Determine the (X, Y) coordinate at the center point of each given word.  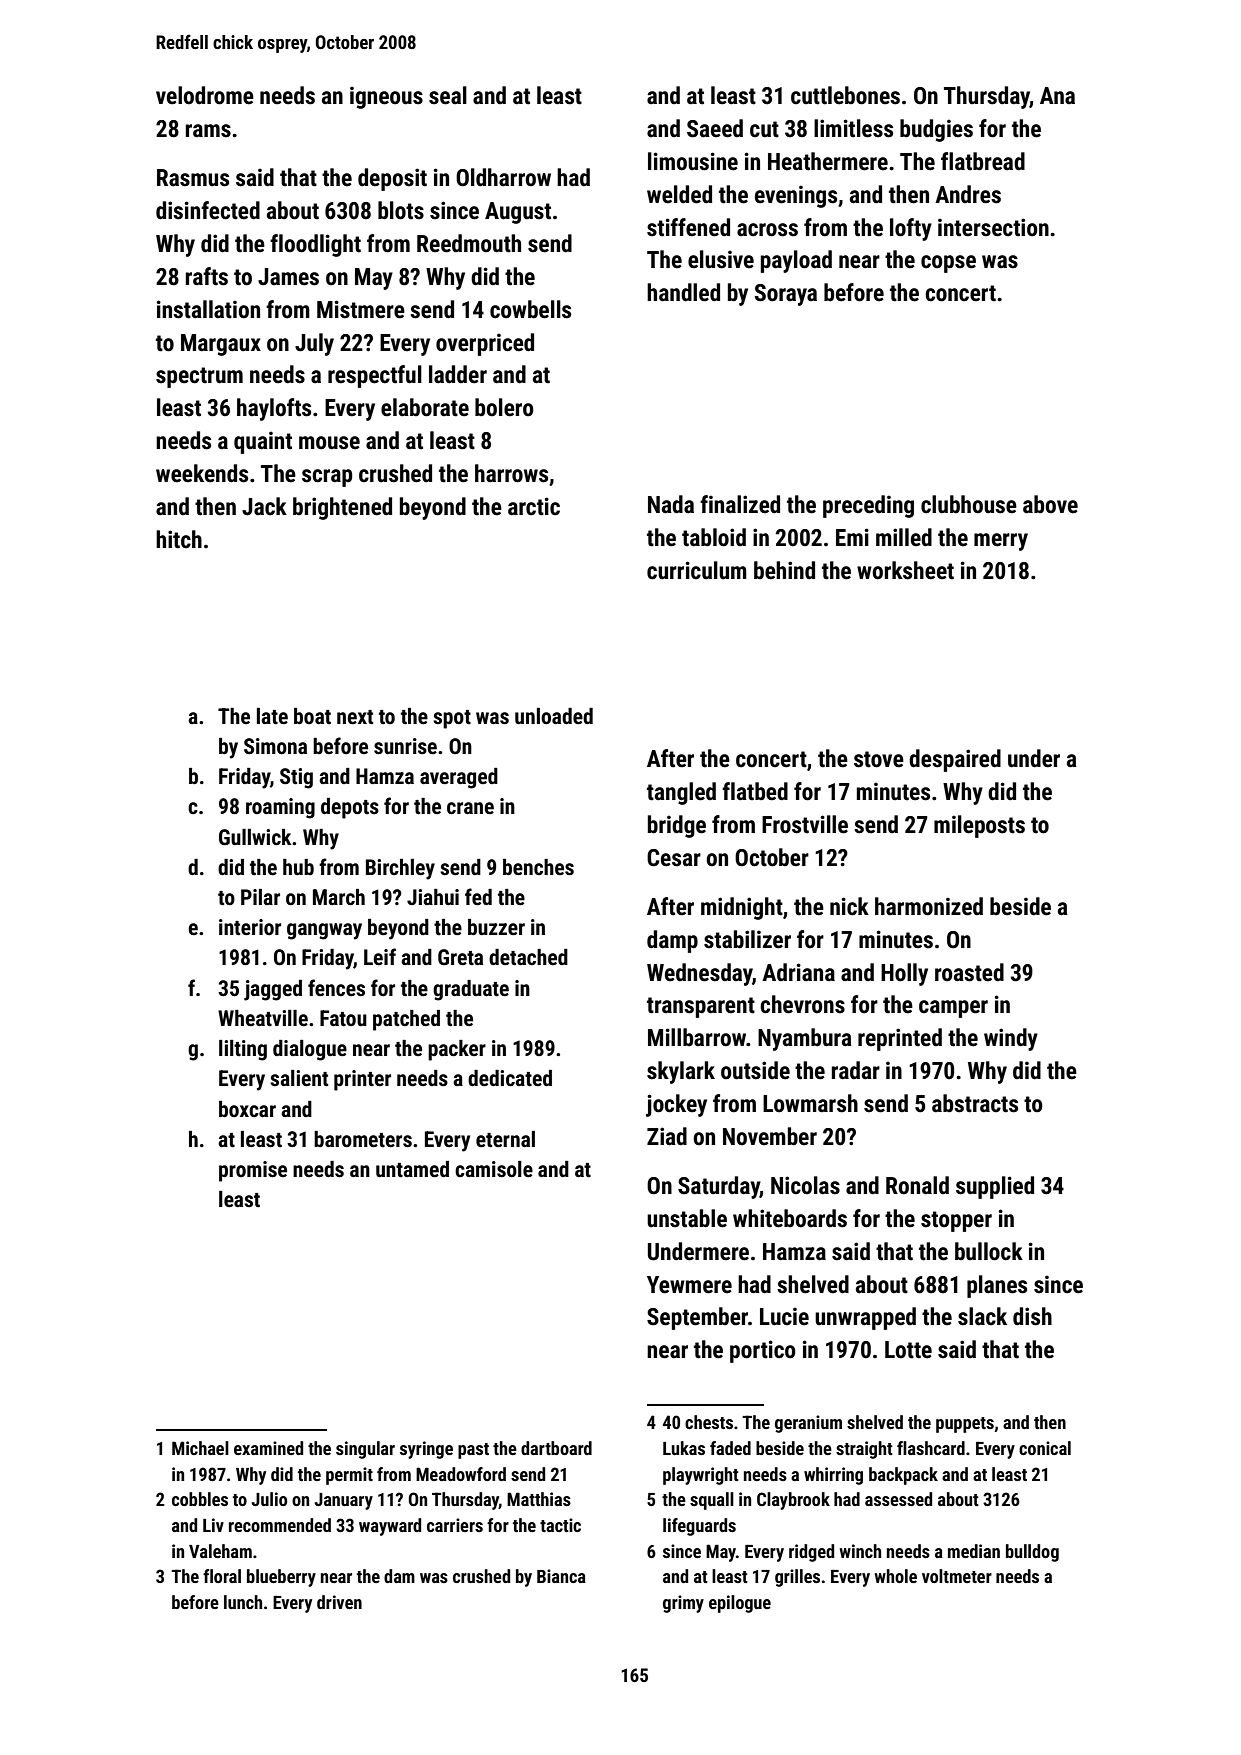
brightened (342, 508)
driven (339, 1602)
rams (208, 131)
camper (953, 1009)
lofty (911, 229)
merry (1001, 542)
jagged (273, 990)
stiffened (688, 227)
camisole (494, 1169)
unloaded (554, 716)
